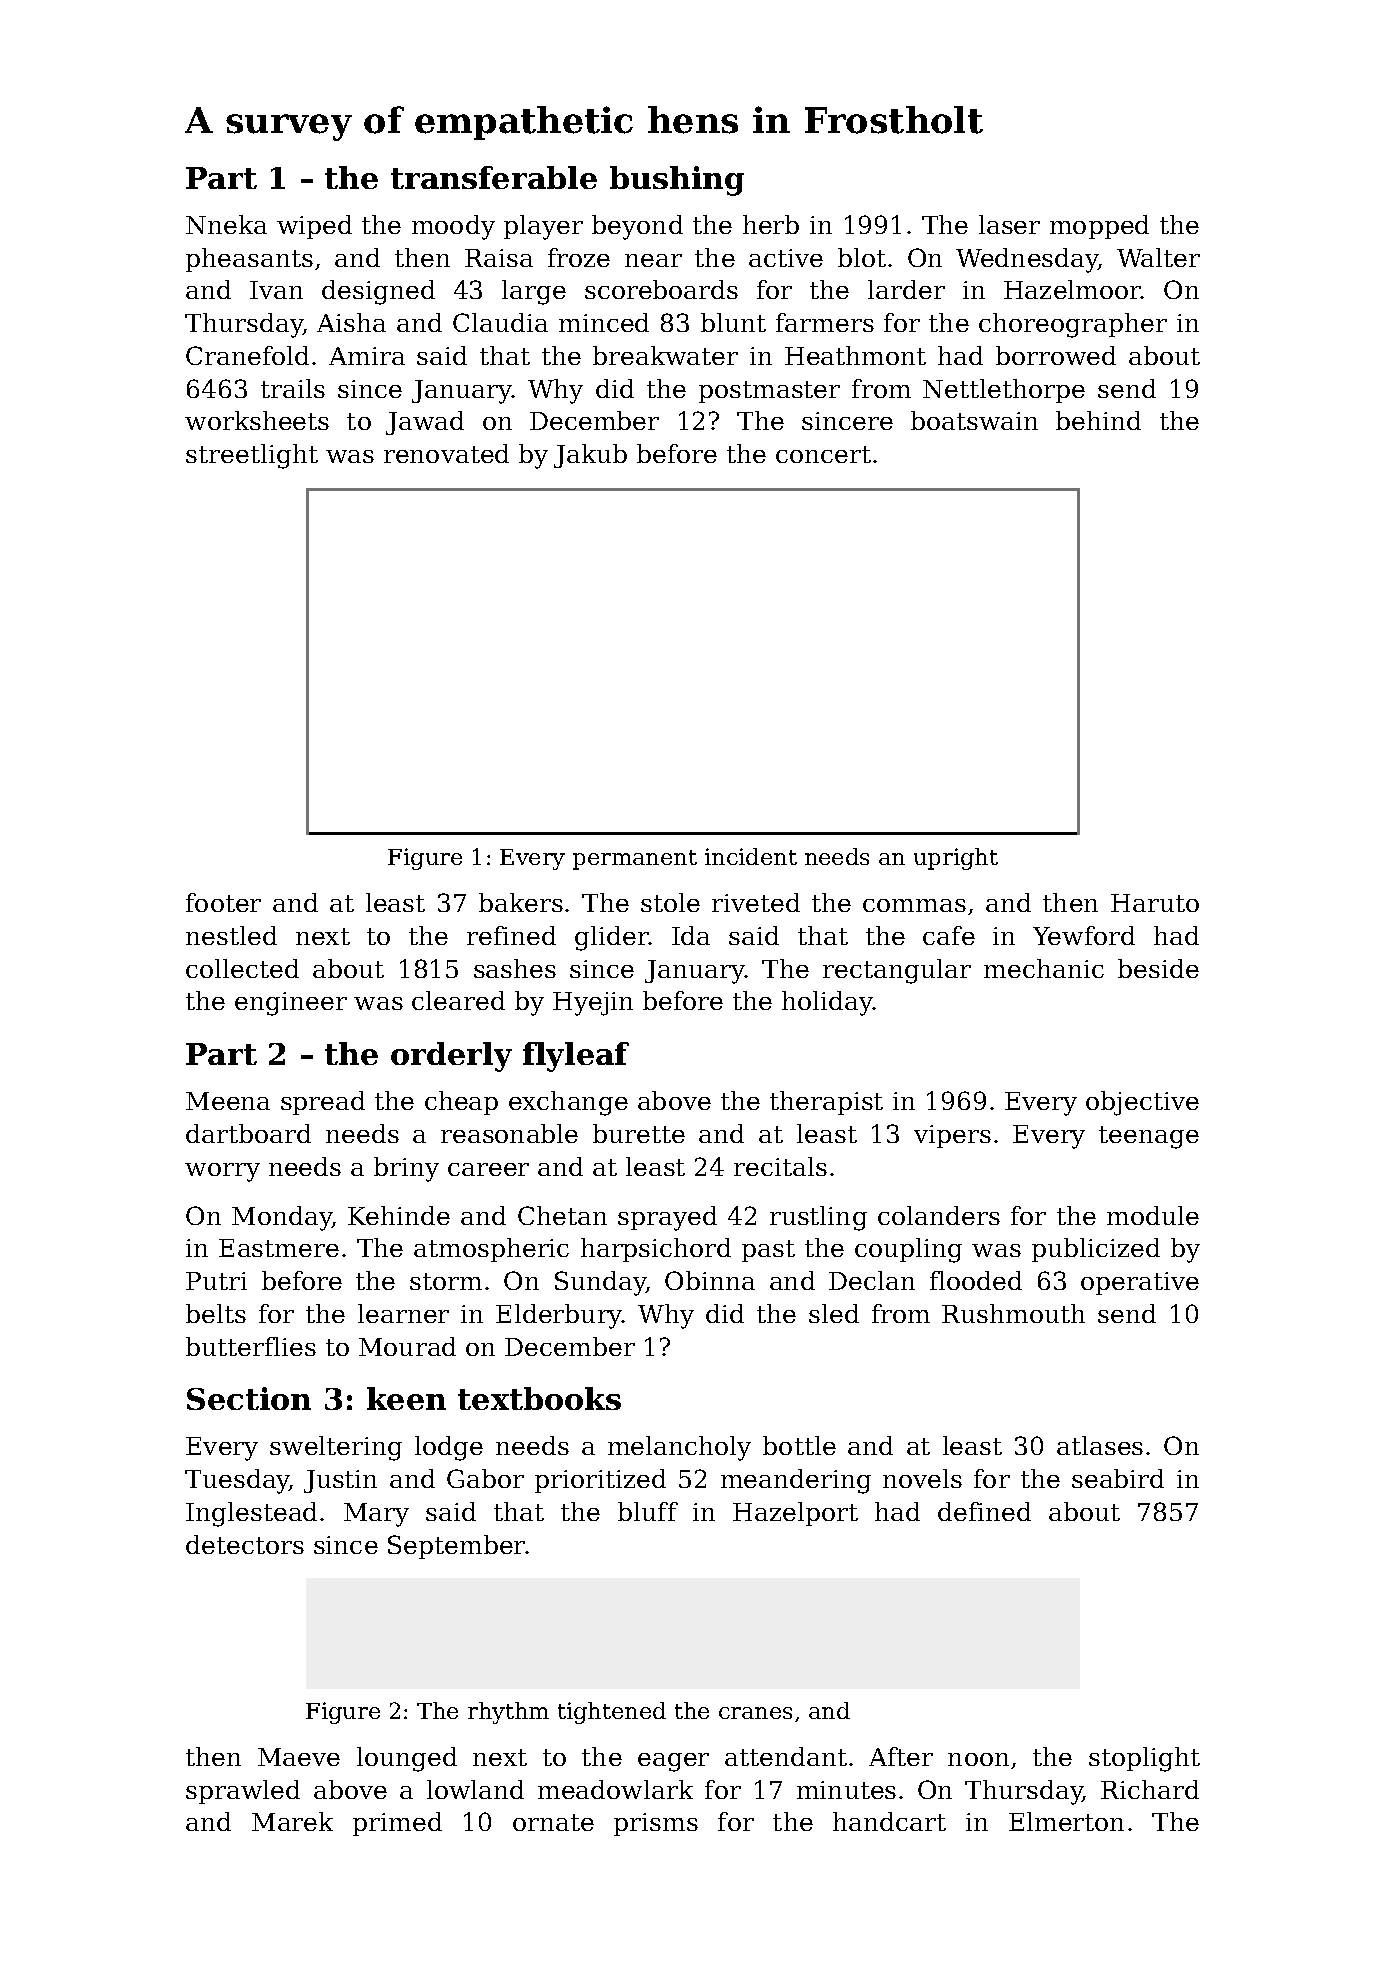  I want to click on bushing, so click(677, 181).
